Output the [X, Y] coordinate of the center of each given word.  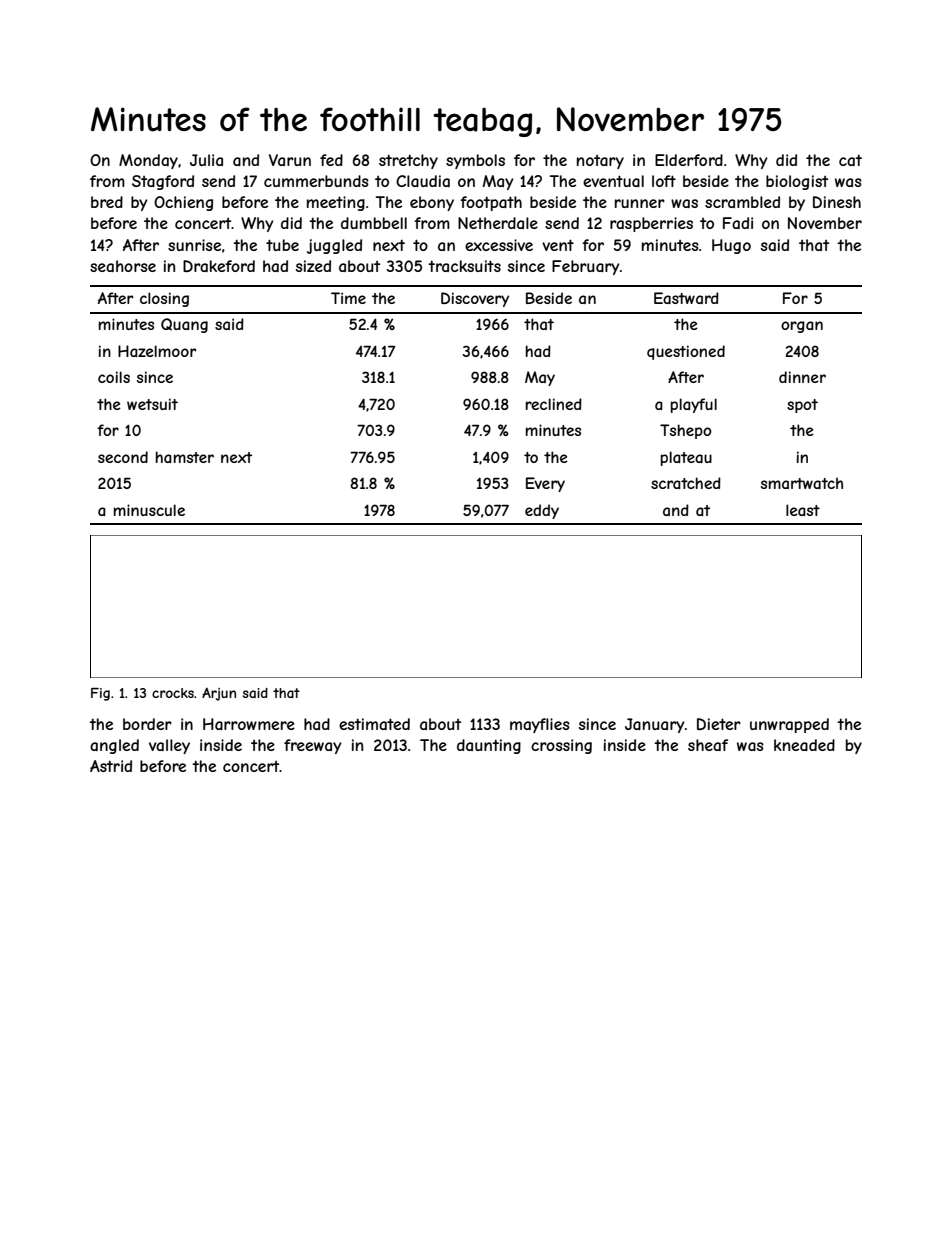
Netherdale [498, 223]
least [803, 510]
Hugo [731, 246]
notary [600, 162]
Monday [148, 161]
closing [164, 299]
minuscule [149, 510]
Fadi [738, 223]
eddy [542, 511]
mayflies [540, 725]
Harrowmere [249, 724]
